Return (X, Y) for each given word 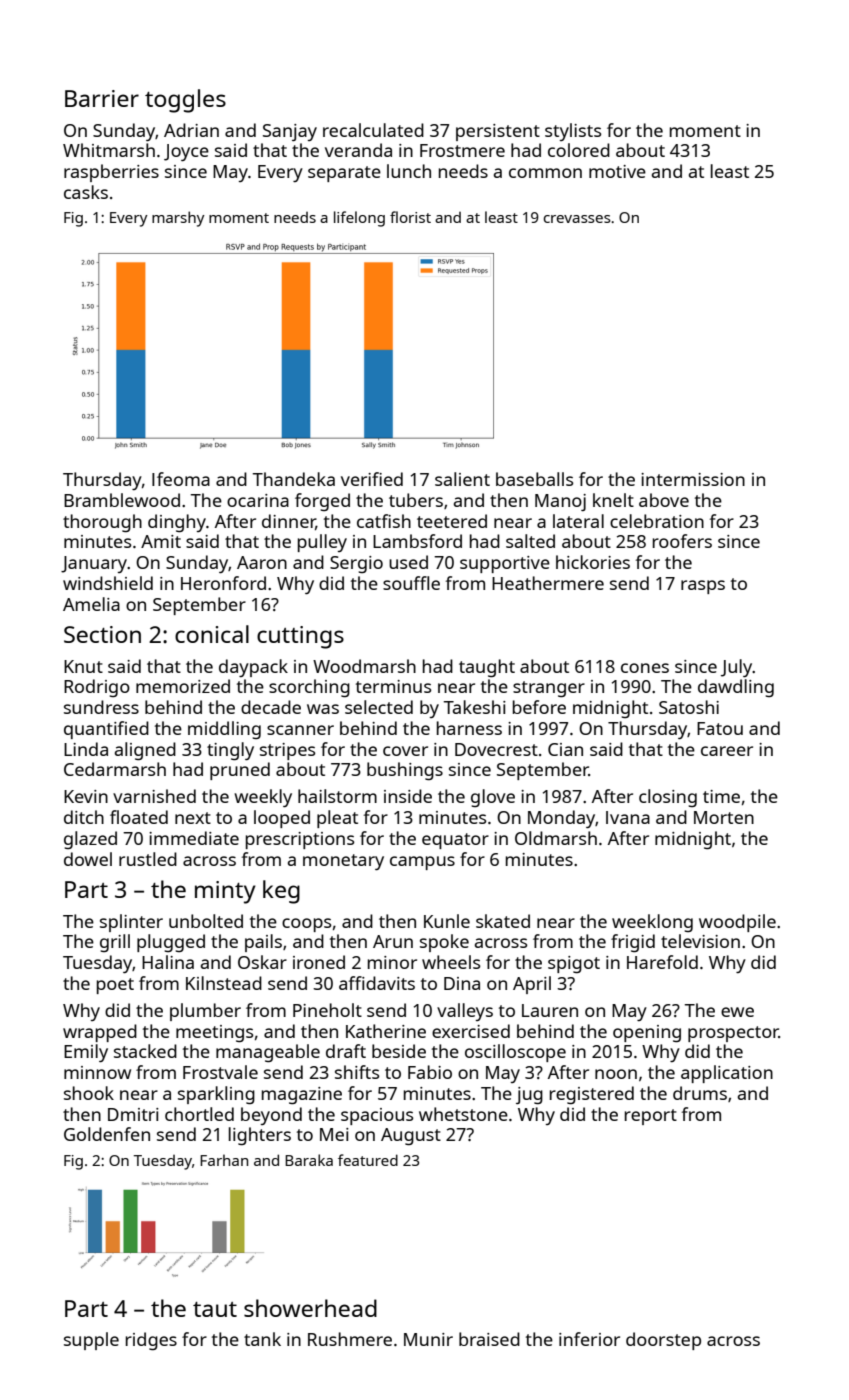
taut (215, 1309)
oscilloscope (515, 1053)
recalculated (373, 130)
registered (592, 1095)
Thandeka (294, 479)
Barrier (102, 98)
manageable (268, 1053)
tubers (416, 500)
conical (212, 634)
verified (372, 479)
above (664, 500)
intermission (693, 479)
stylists (573, 132)
